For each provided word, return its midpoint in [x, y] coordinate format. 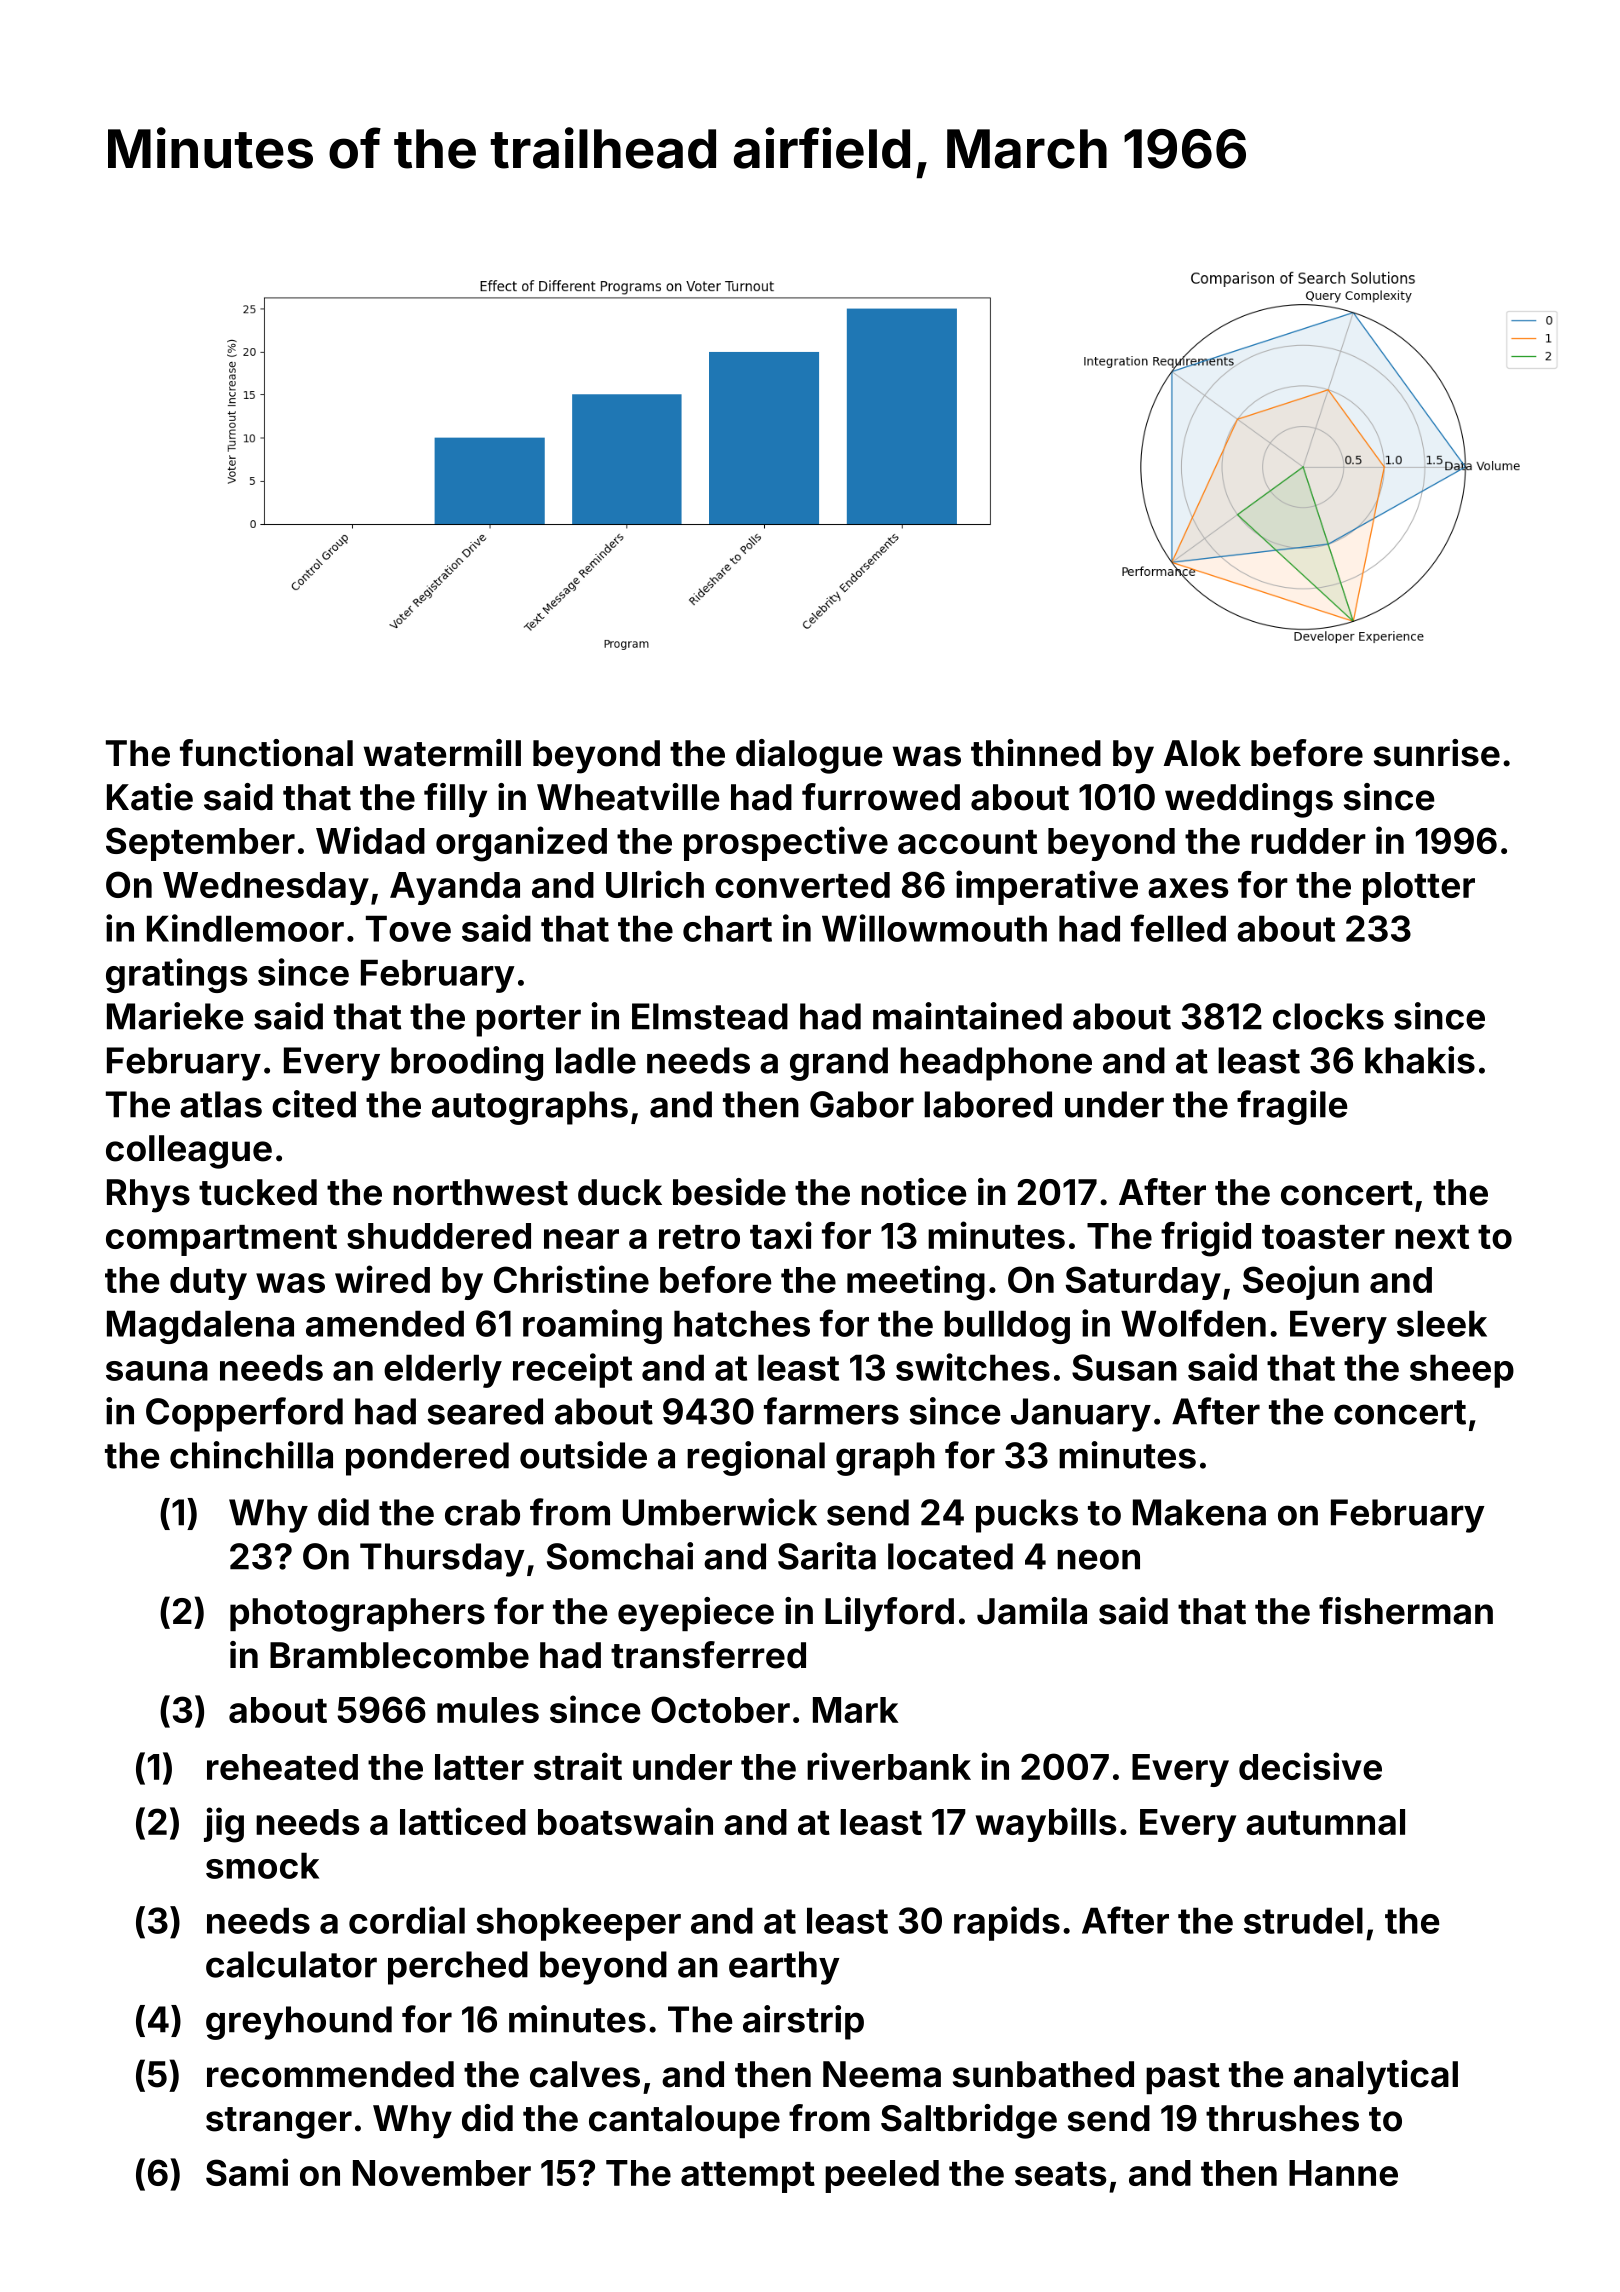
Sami [247, 2172]
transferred [708, 1655]
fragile [1292, 1107]
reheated [282, 1767]
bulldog [1007, 1327]
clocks [1328, 1016]
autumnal [1325, 1822]
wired [382, 1279]
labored [988, 1104]
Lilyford [889, 1614]
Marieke [175, 1016]
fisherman [1406, 1611]
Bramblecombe [399, 1655]
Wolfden [1193, 1323]
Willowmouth [934, 928]
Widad [370, 840]
